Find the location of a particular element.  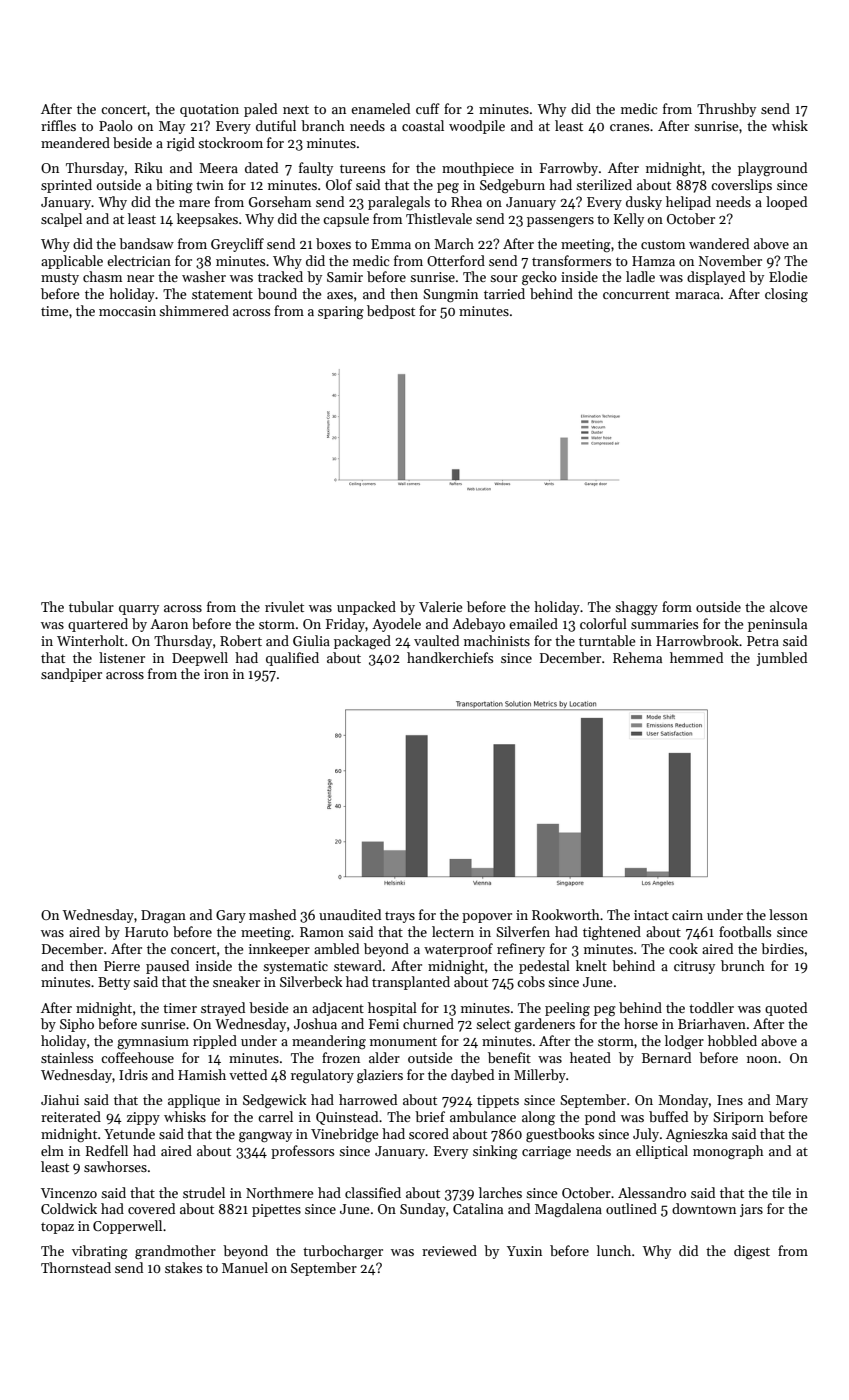

Paolo is located at coordinates (116, 125).
